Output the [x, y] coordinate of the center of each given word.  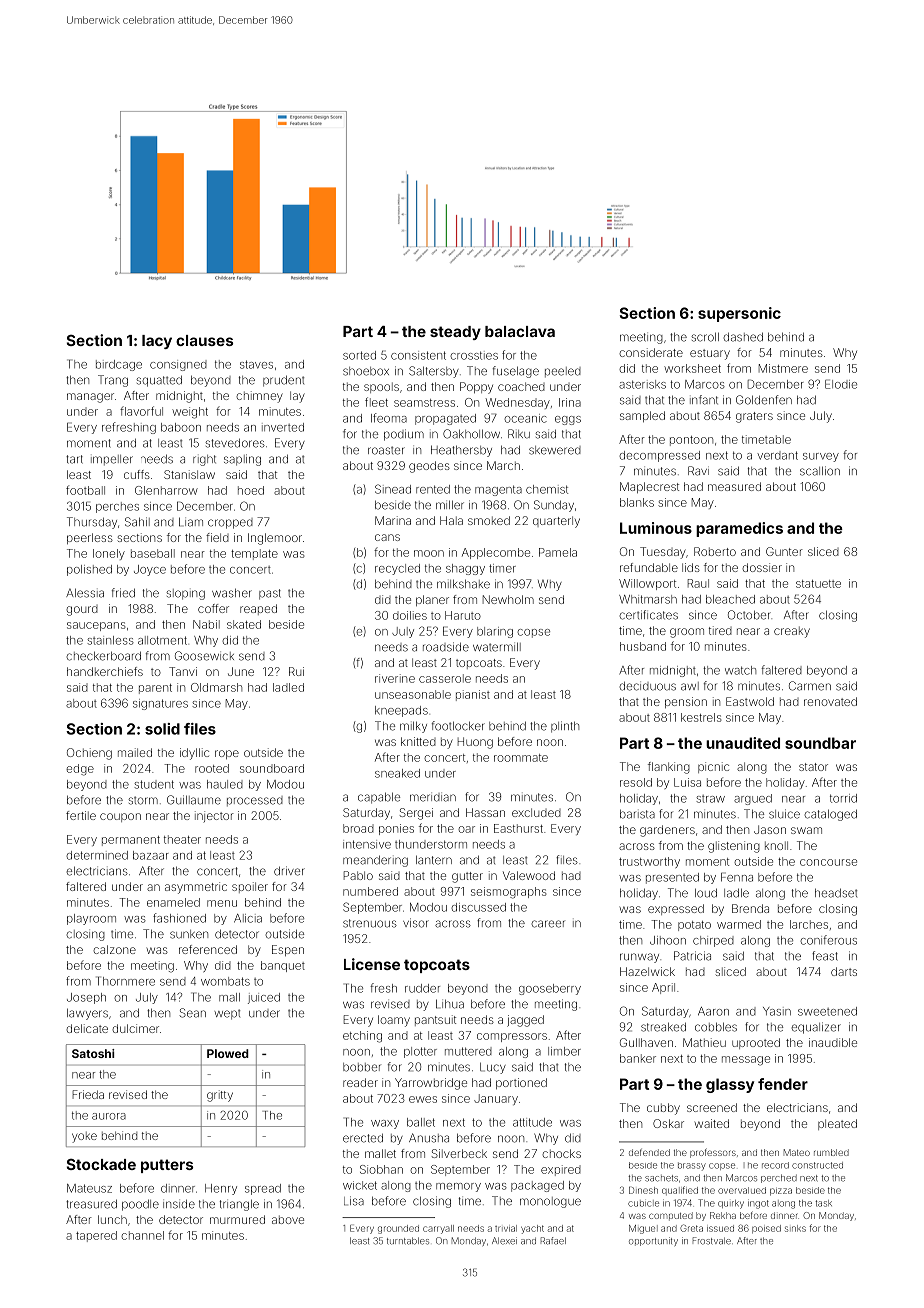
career [548, 924]
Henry [221, 1189]
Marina [393, 520]
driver [289, 871]
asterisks [642, 384]
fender [783, 1084]
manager [90, 398]
